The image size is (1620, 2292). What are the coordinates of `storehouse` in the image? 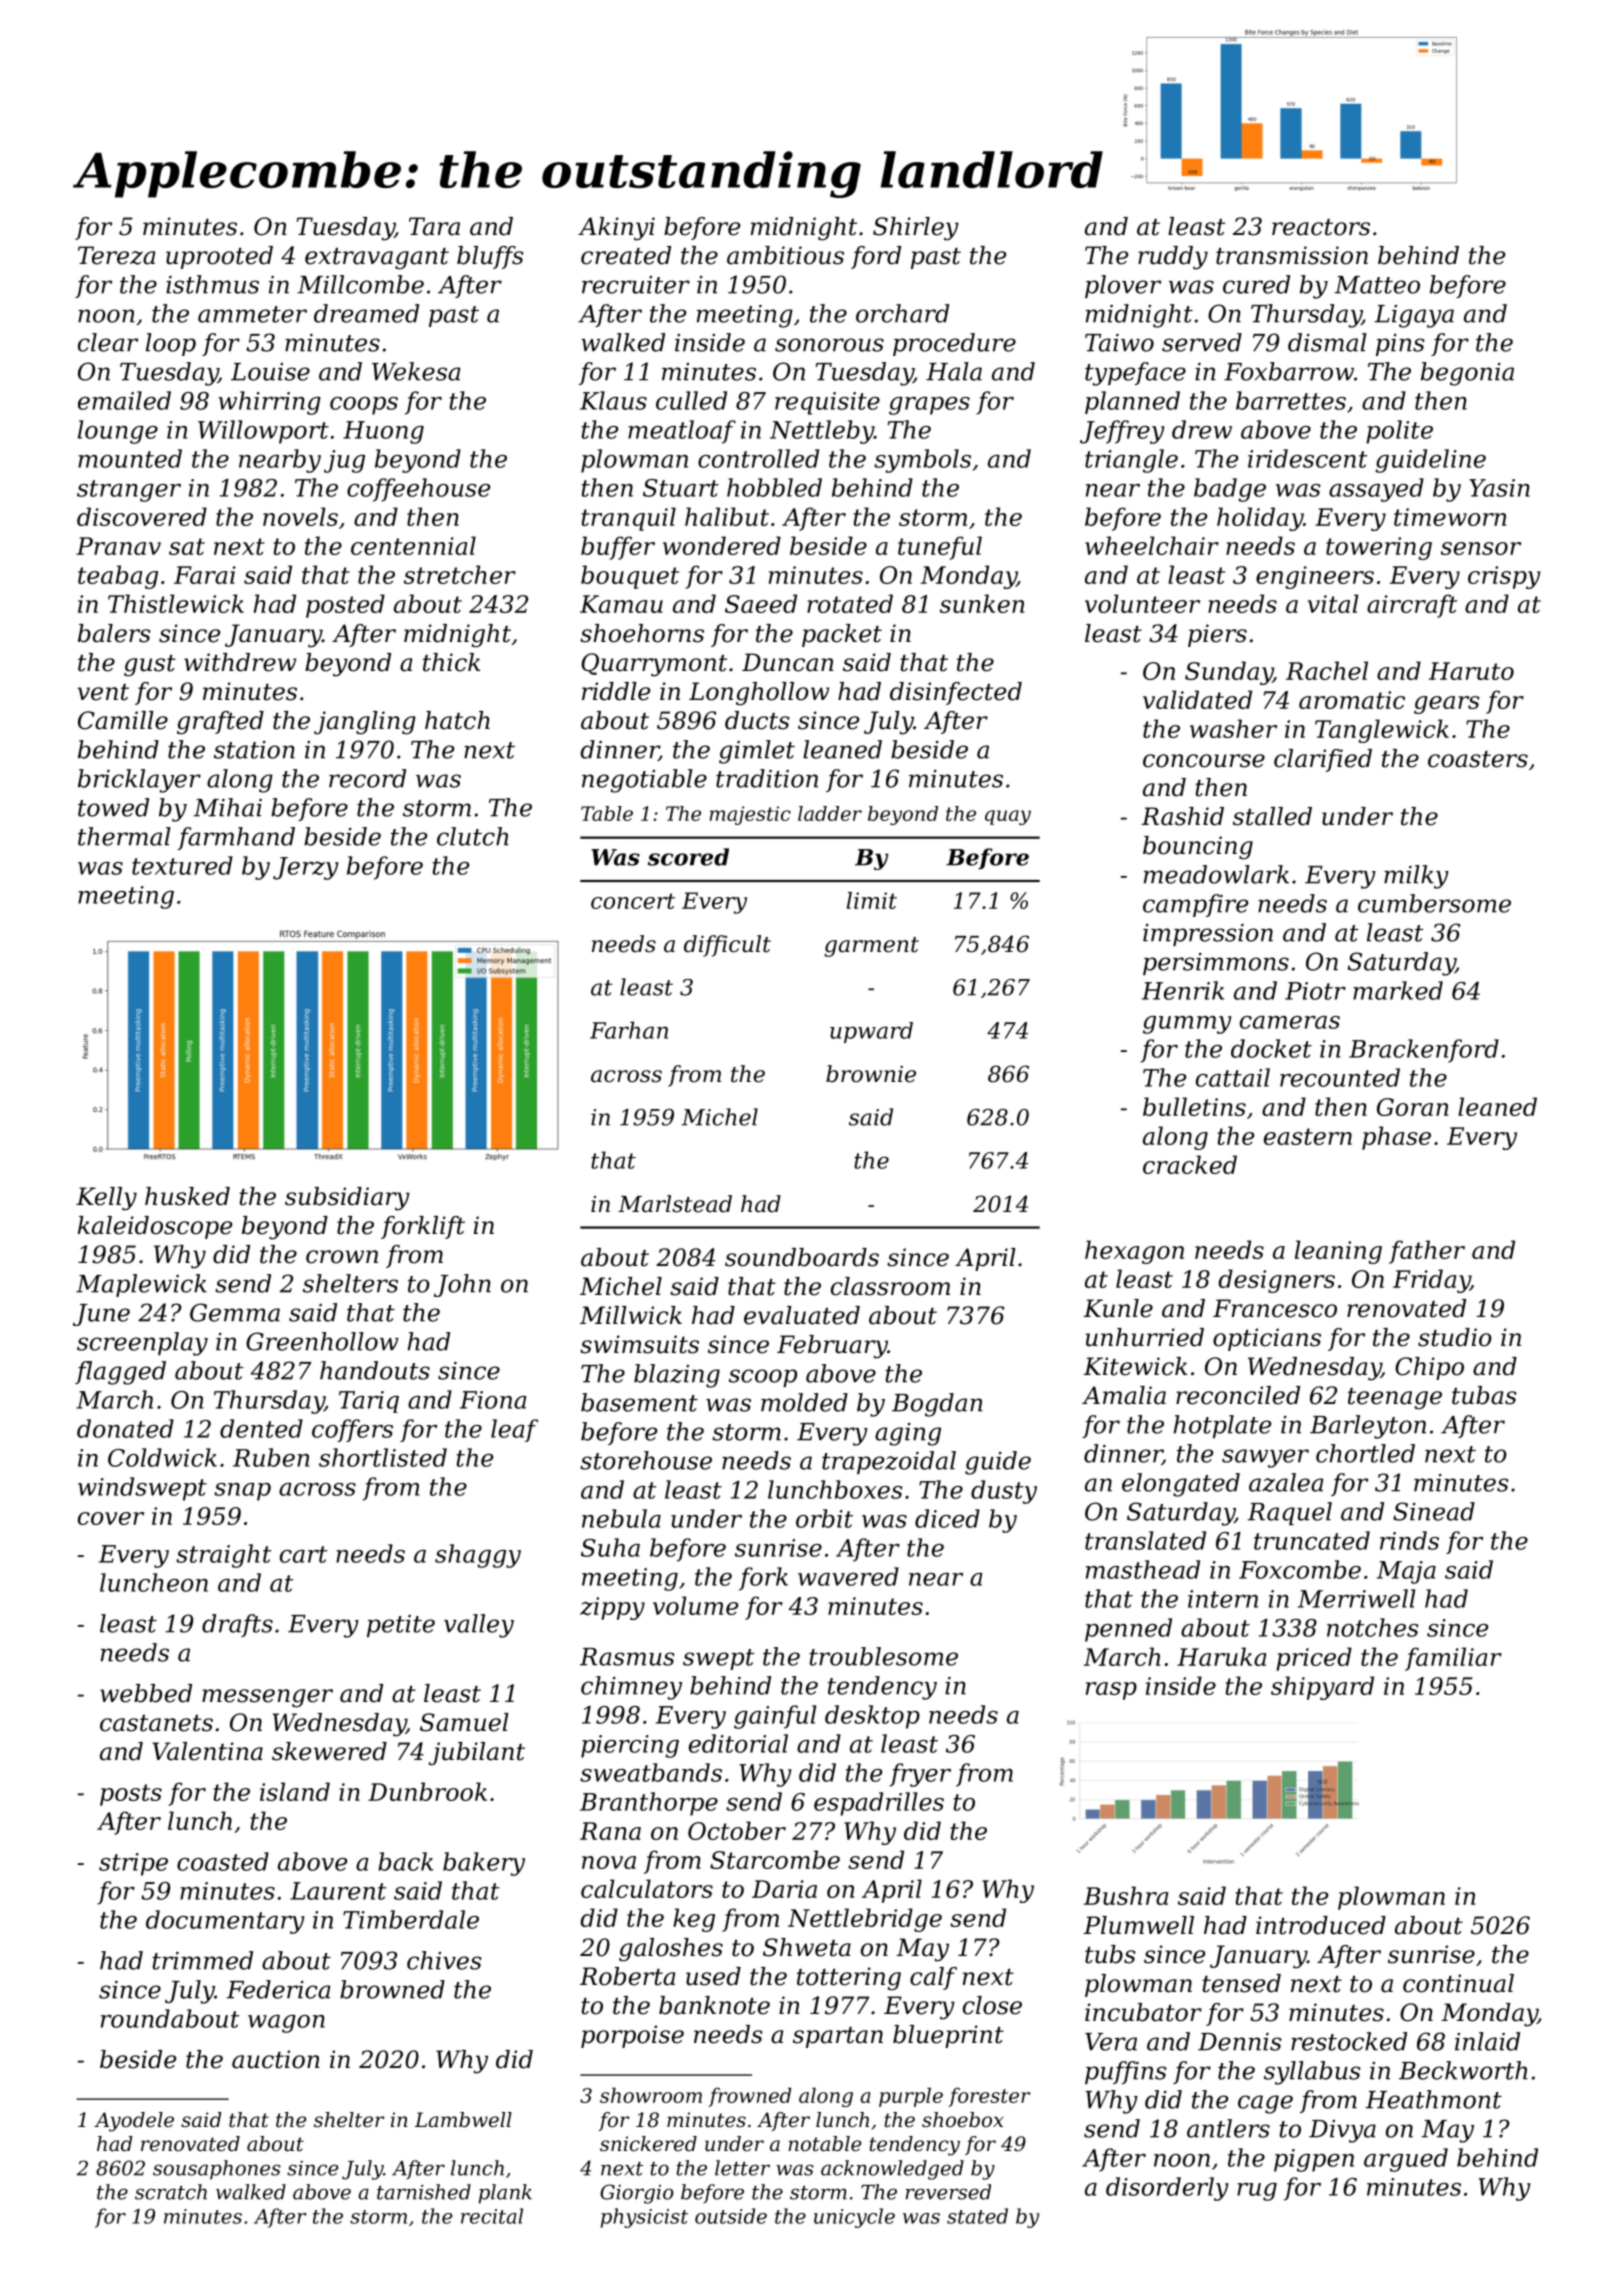 It's located at (646, 1460).
